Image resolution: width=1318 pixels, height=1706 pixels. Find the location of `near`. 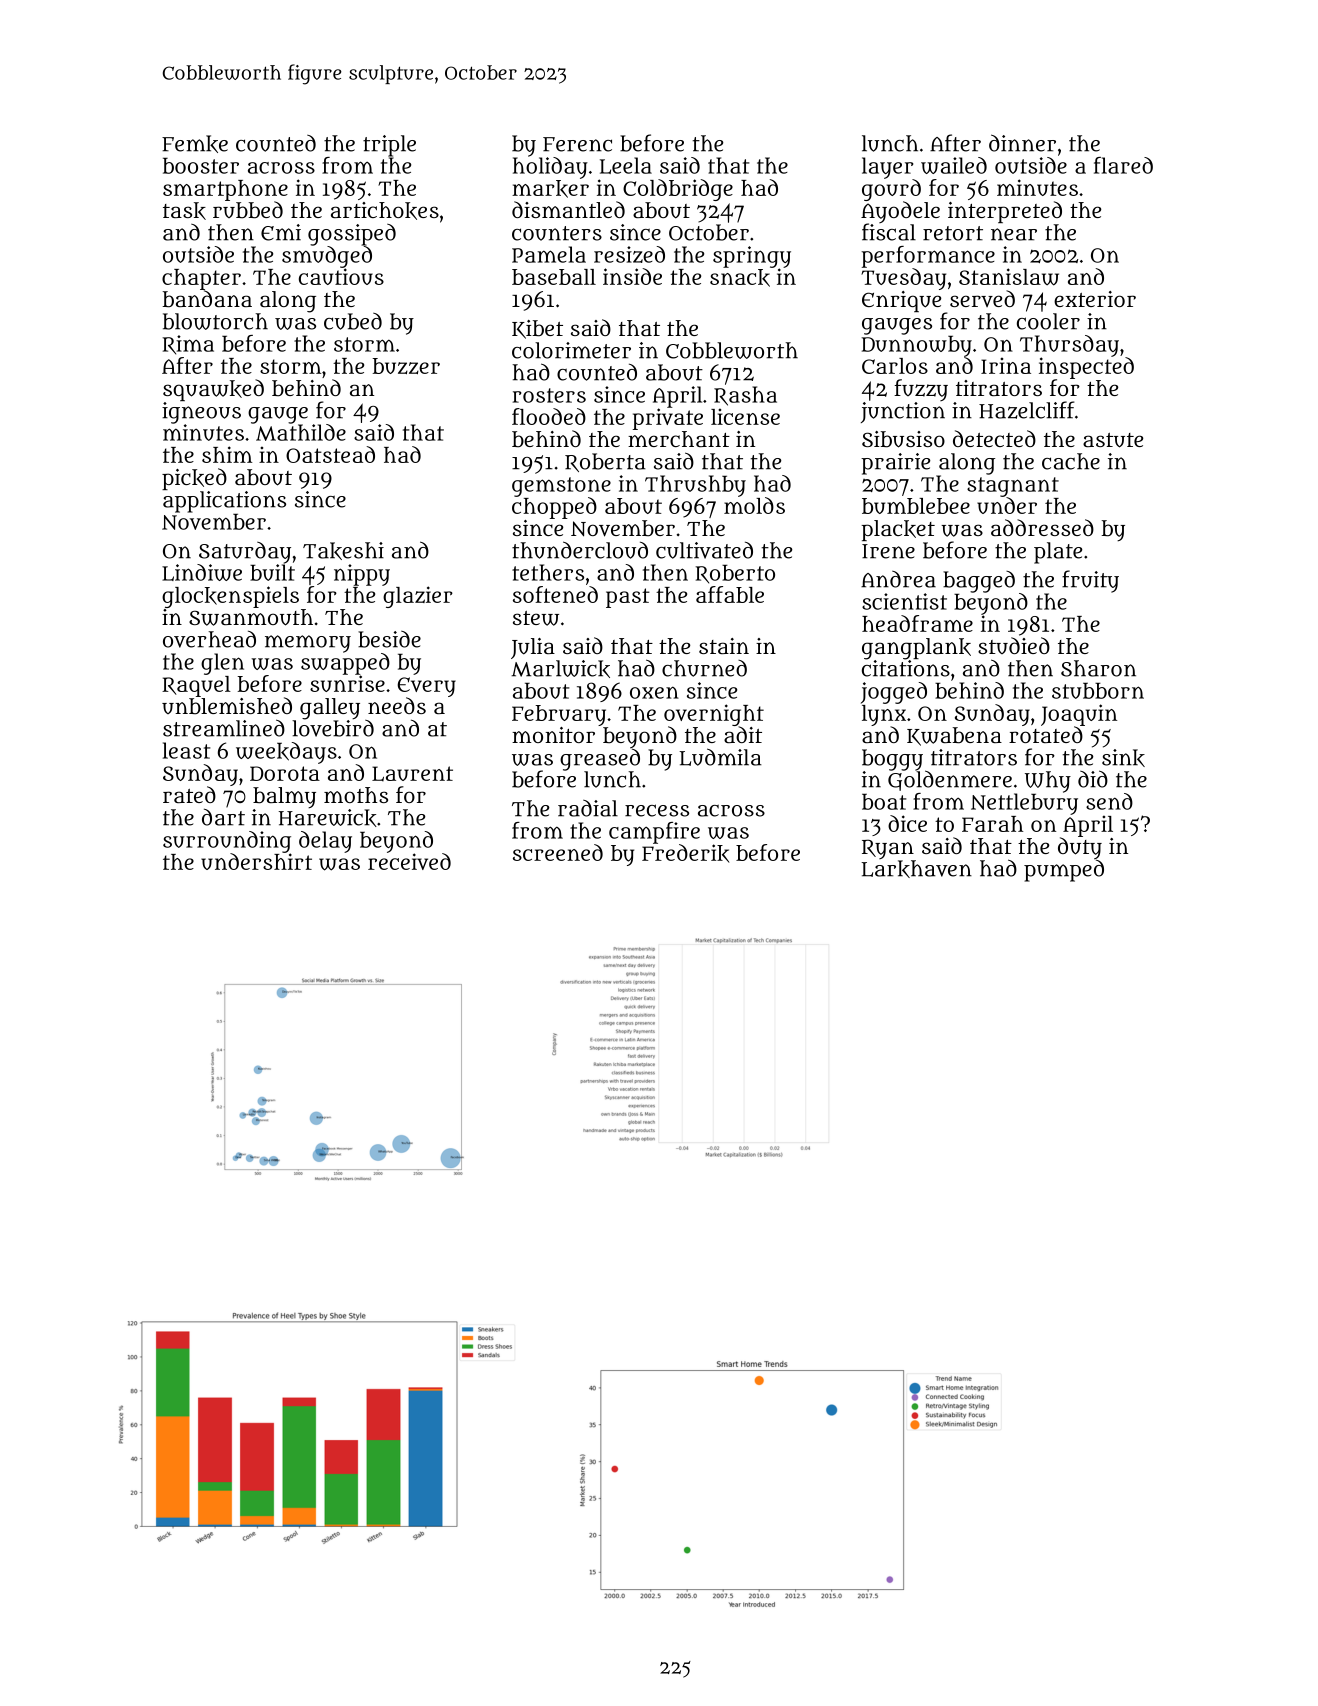

near is located at coordinates (1014, 234).
